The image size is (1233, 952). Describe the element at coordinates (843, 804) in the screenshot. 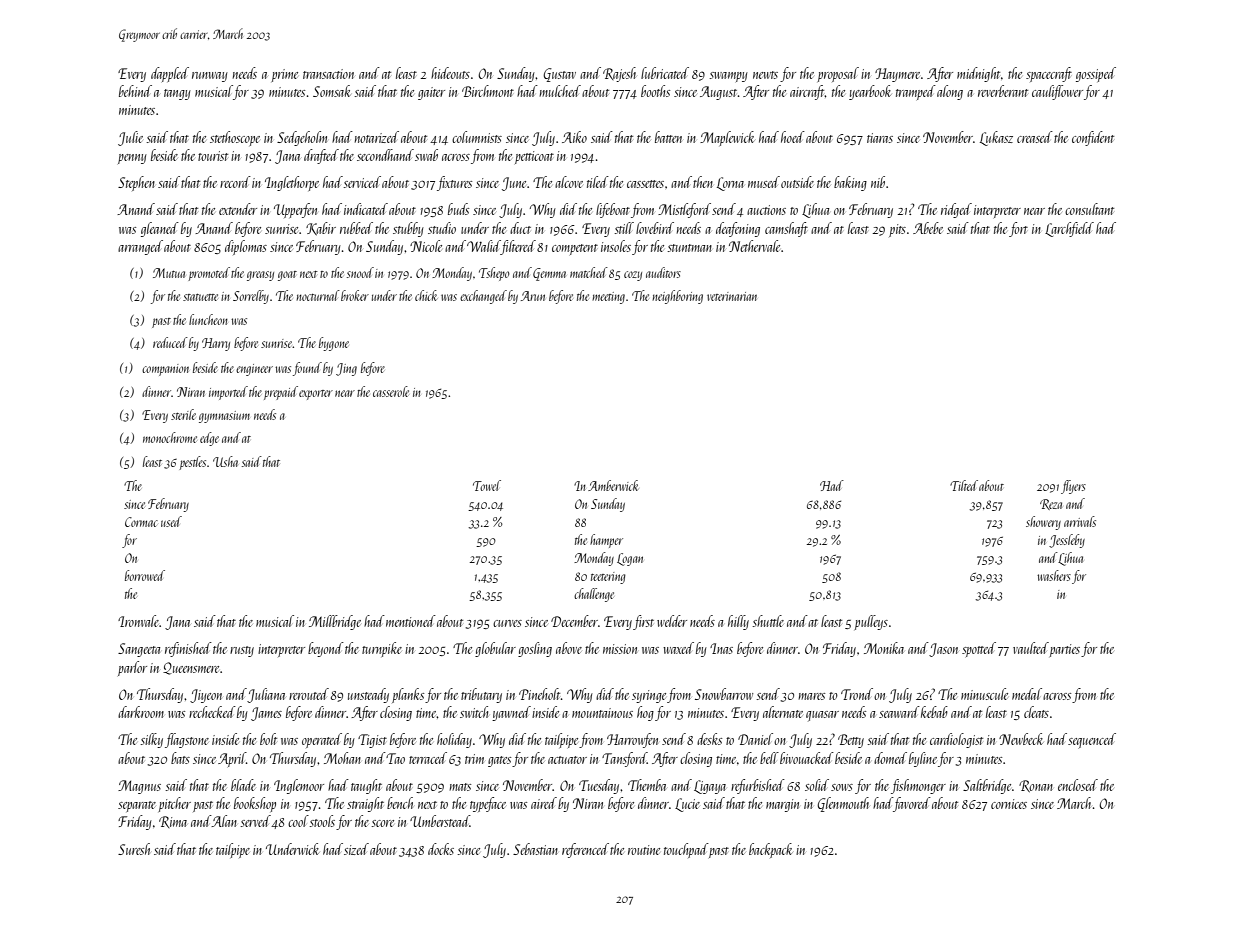

I see `Glenmouth` at that location.
